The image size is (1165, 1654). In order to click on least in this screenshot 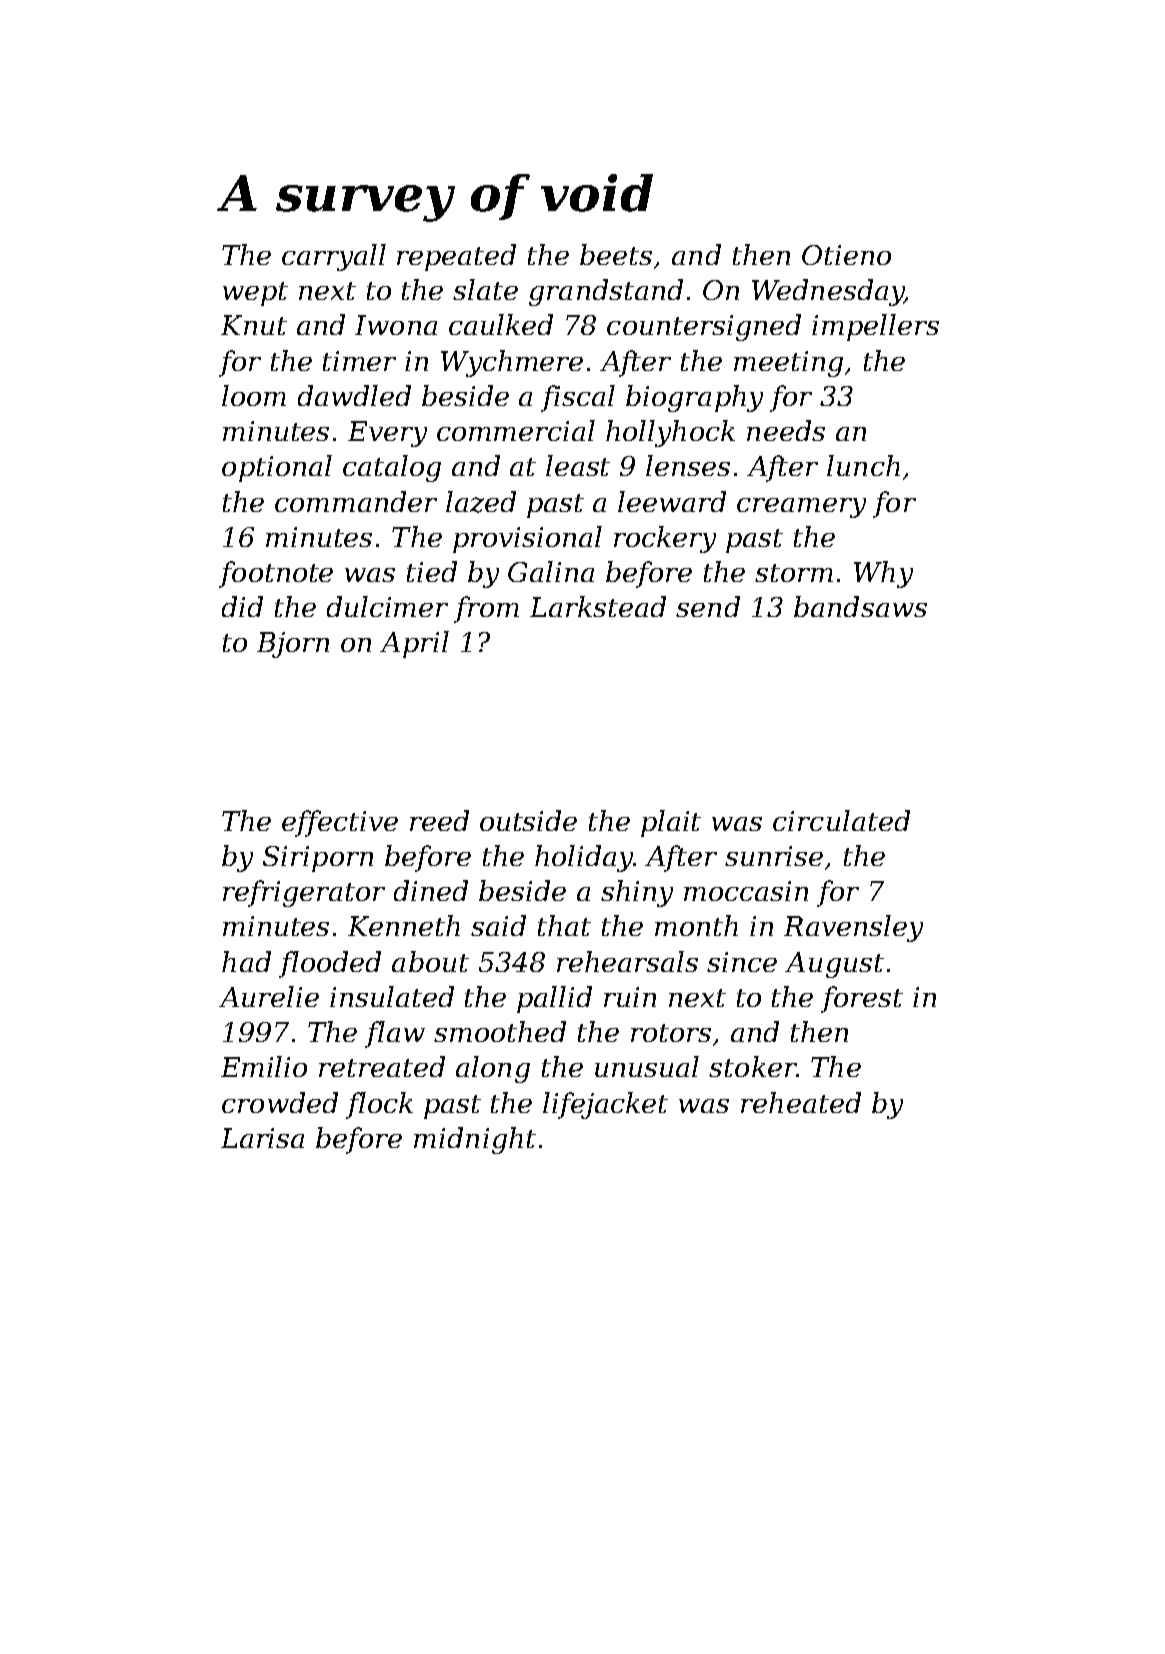, I will do `click(578, 465)`.
